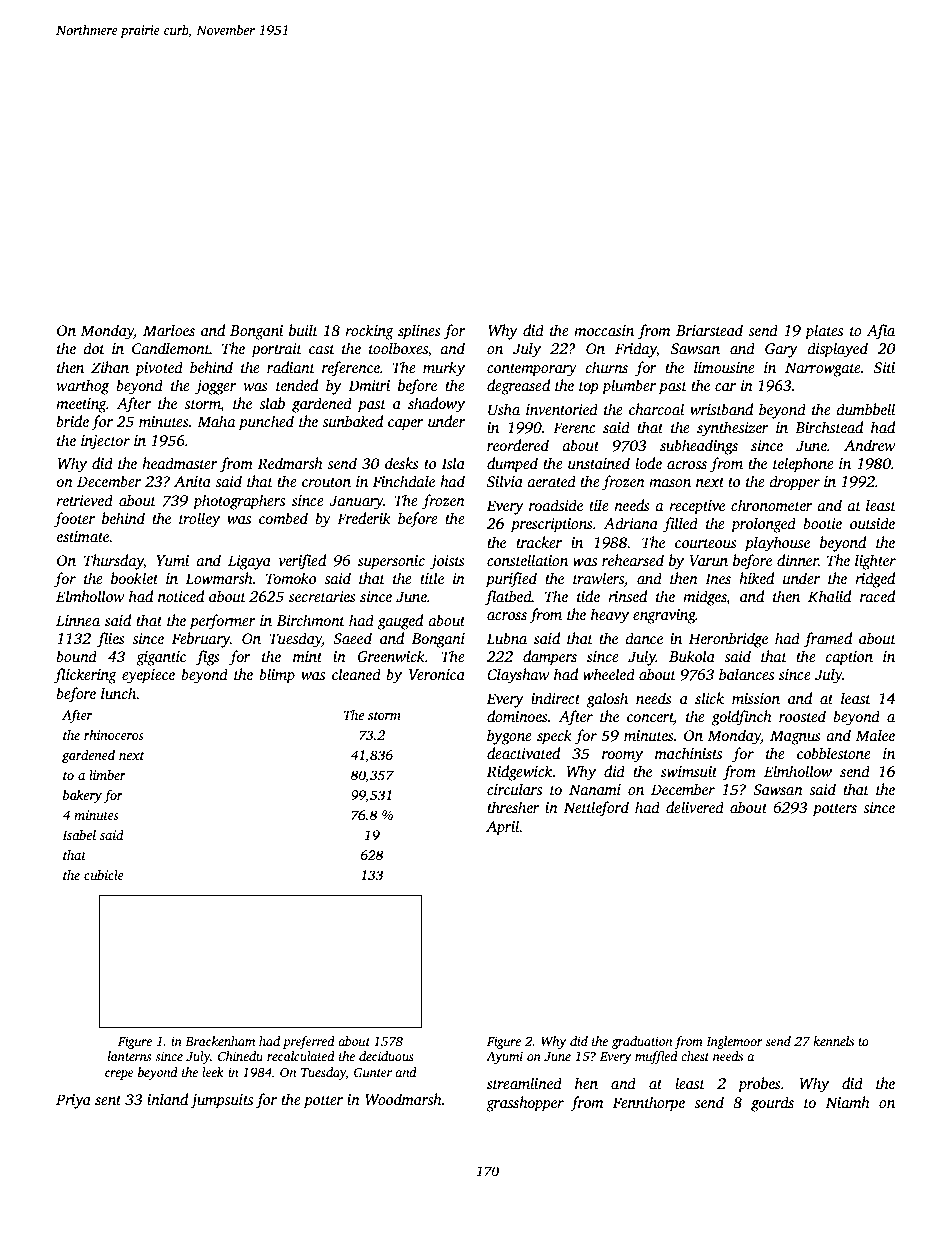 The image size is (952, 1233). Describe the element at coordinates (884, 368) in the image. I see `Siti` at that location.
